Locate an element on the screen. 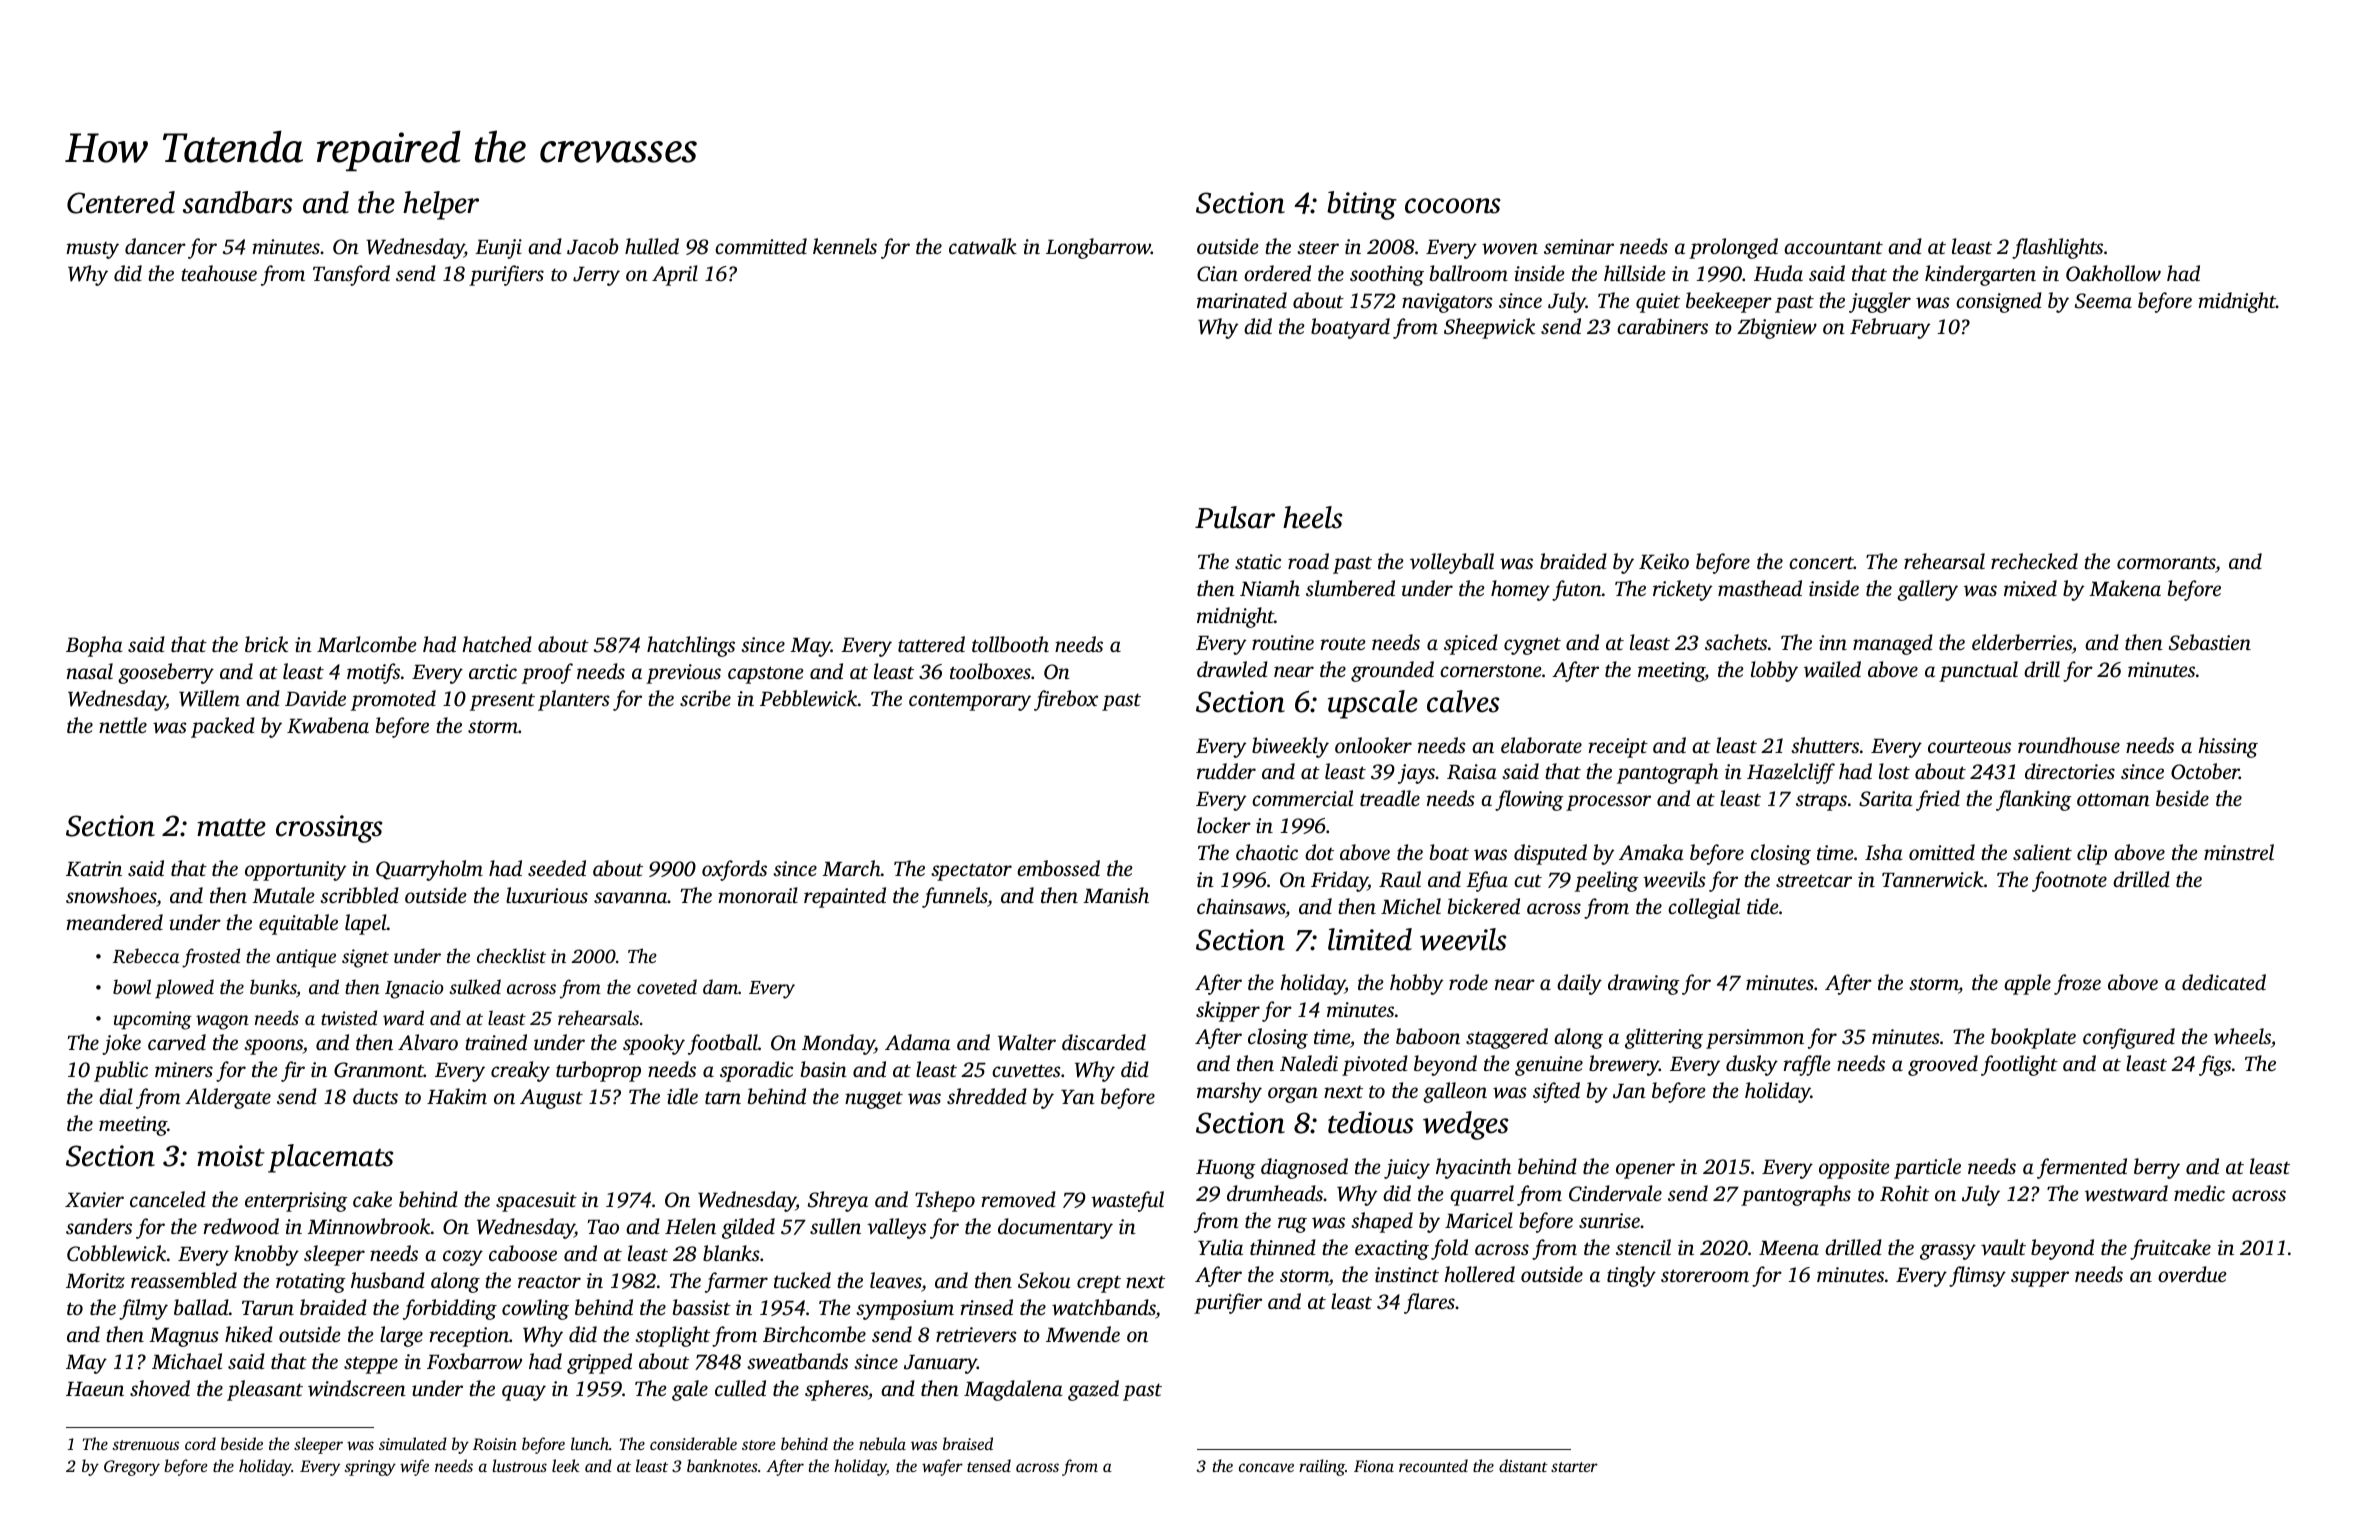 Image resolution: width=2362 pixels, height=1528 pixels. organ is located at coordinates (1293, 1095).
